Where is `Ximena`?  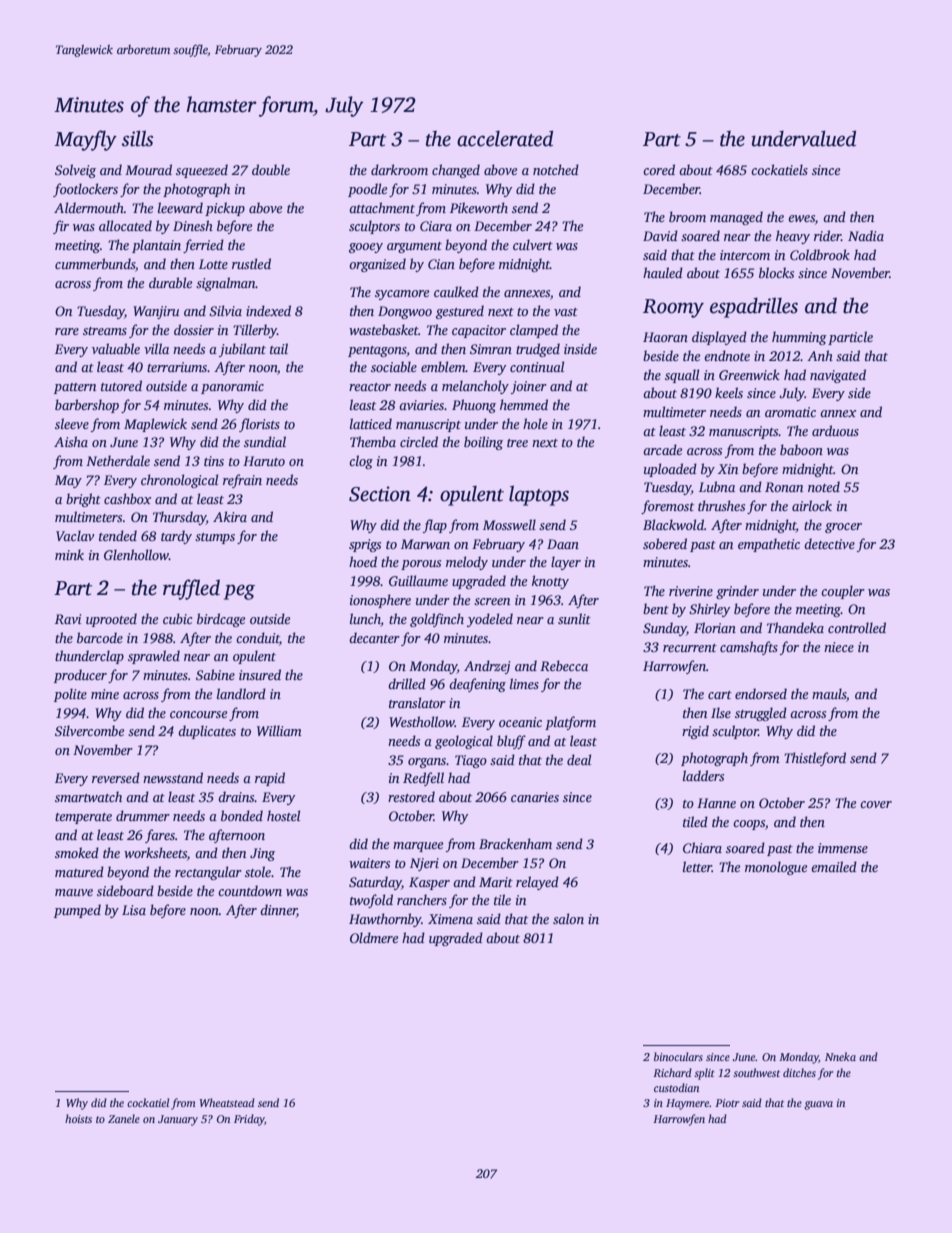 Ximena is located at coordinates (450, 919).
